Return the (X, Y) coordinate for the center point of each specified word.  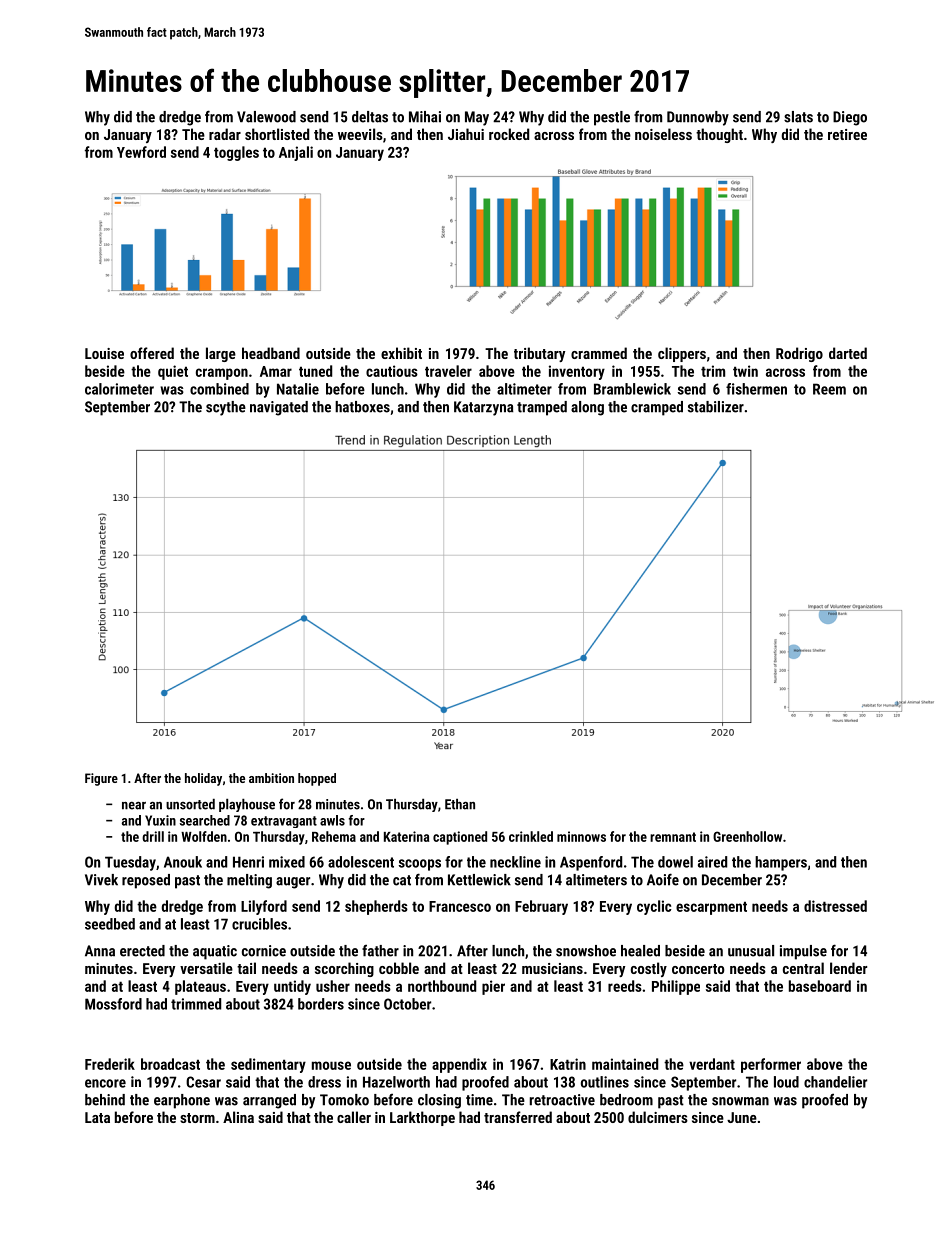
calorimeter (119, 389)
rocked (509, 134)
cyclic (654, 907)
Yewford (141, 152)
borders (321, 1004)
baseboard (820, 986)
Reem (829, 389)
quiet (173, 372)
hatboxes (362, 407)
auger (293, 883)
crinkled (531, 836)
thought (719, 135)
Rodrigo (799, 354)
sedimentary (268, 1065)
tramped (542, 408)
